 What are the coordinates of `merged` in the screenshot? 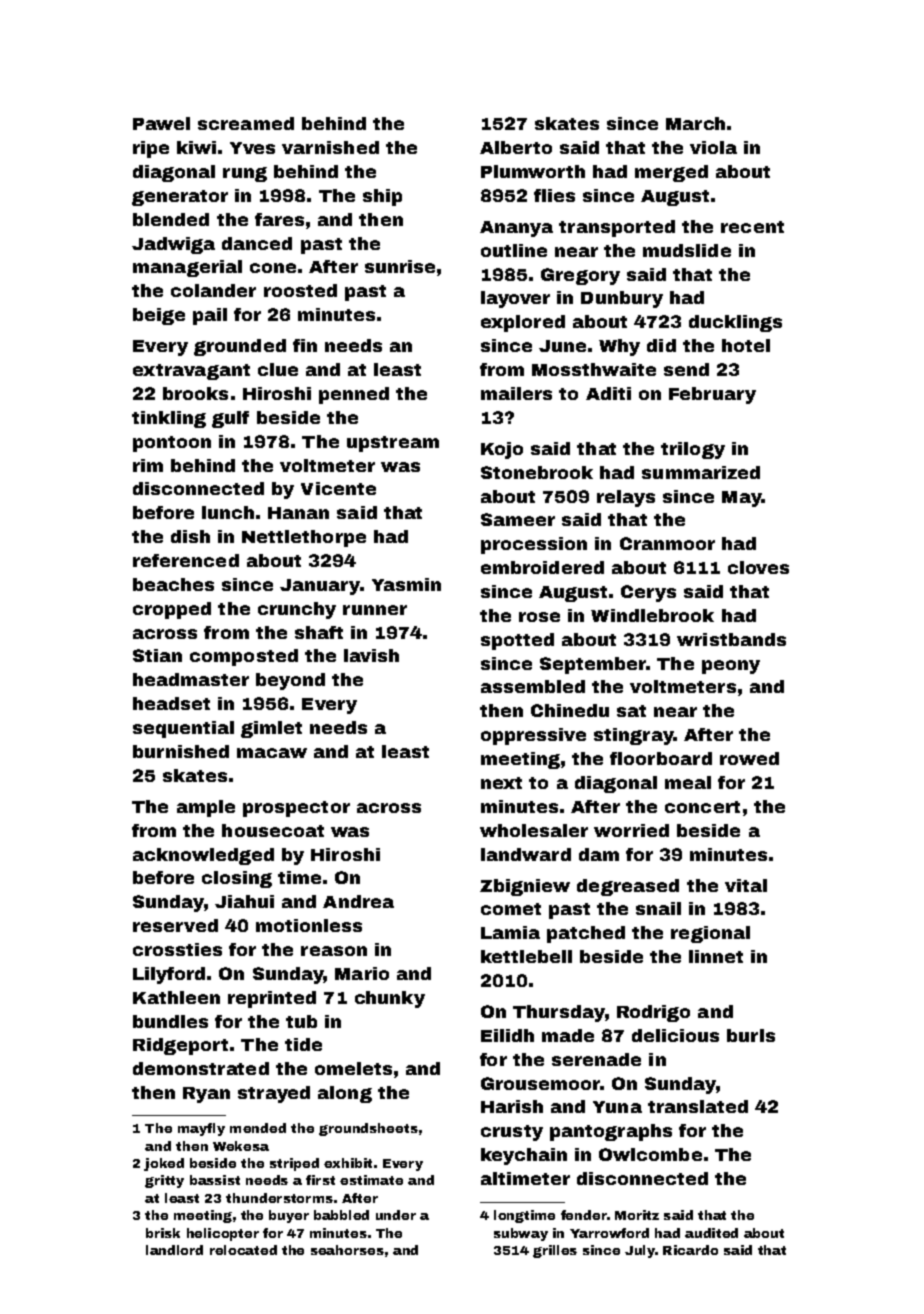 It's located at (671, 173).
